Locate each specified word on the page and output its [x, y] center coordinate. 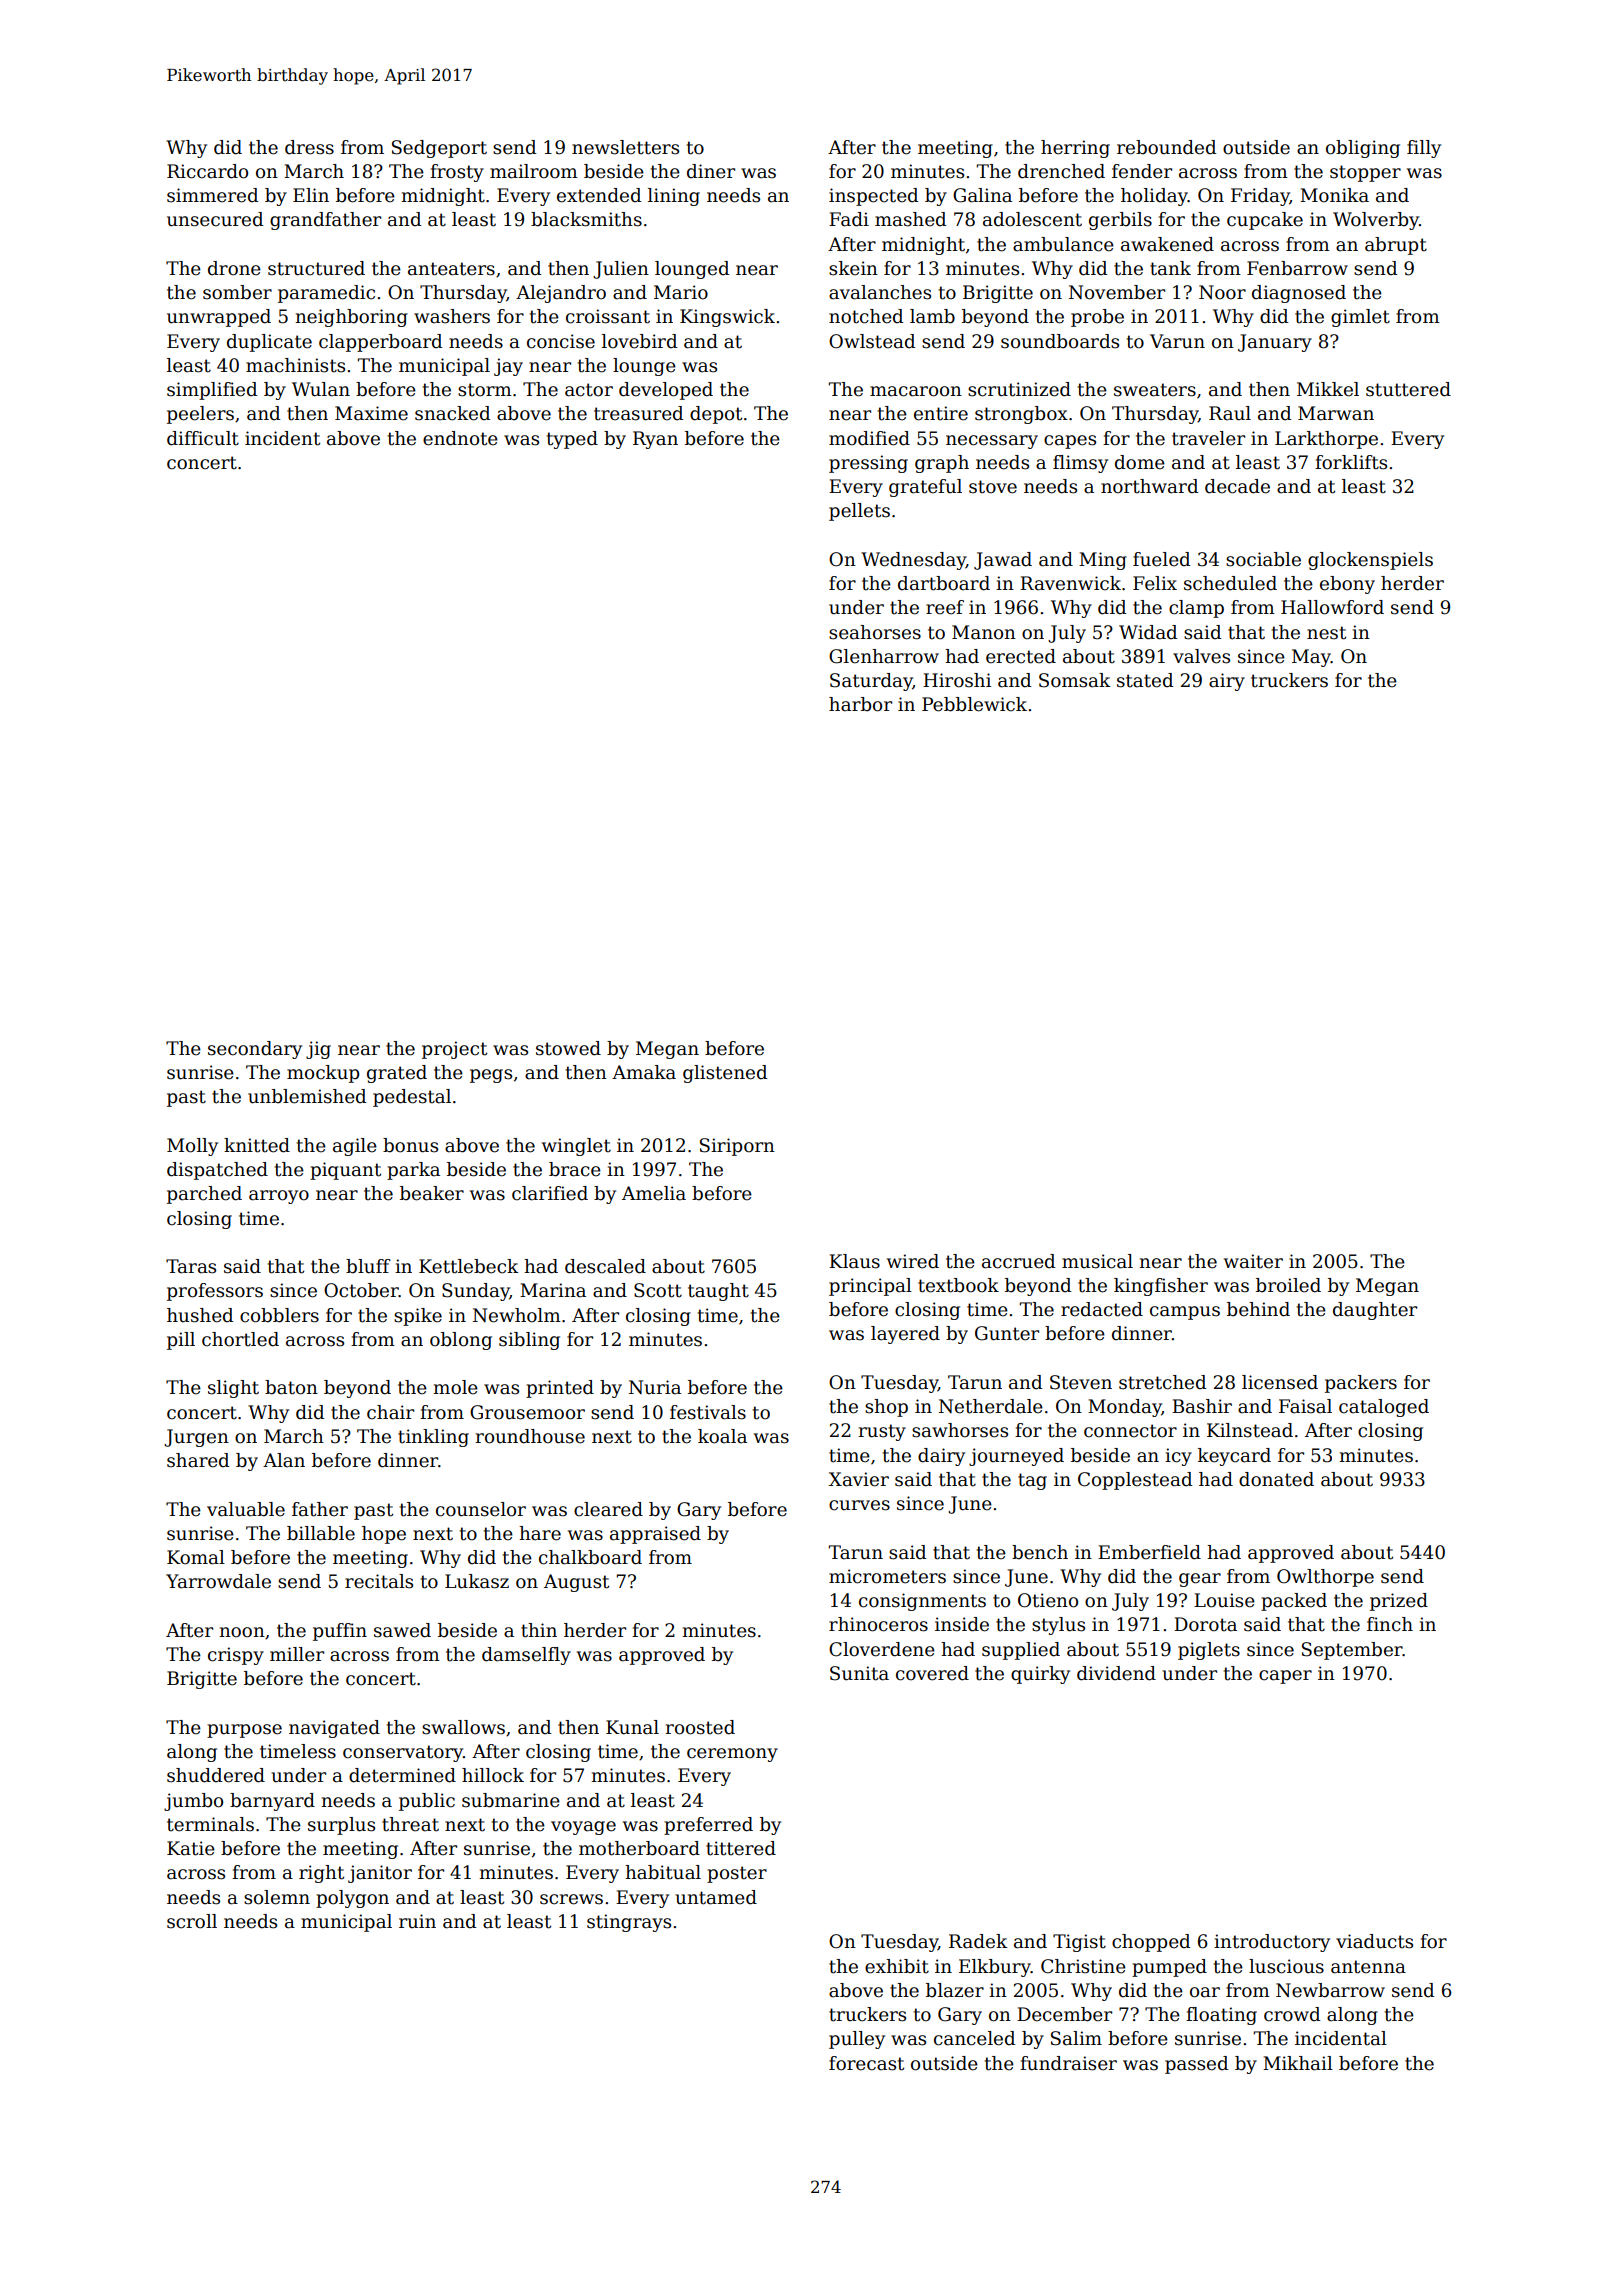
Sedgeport [439, 149]
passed [1197, 2065]
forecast [866, 2063]
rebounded [1167, 147]
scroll [192, 1921]
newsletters [625, 147]
